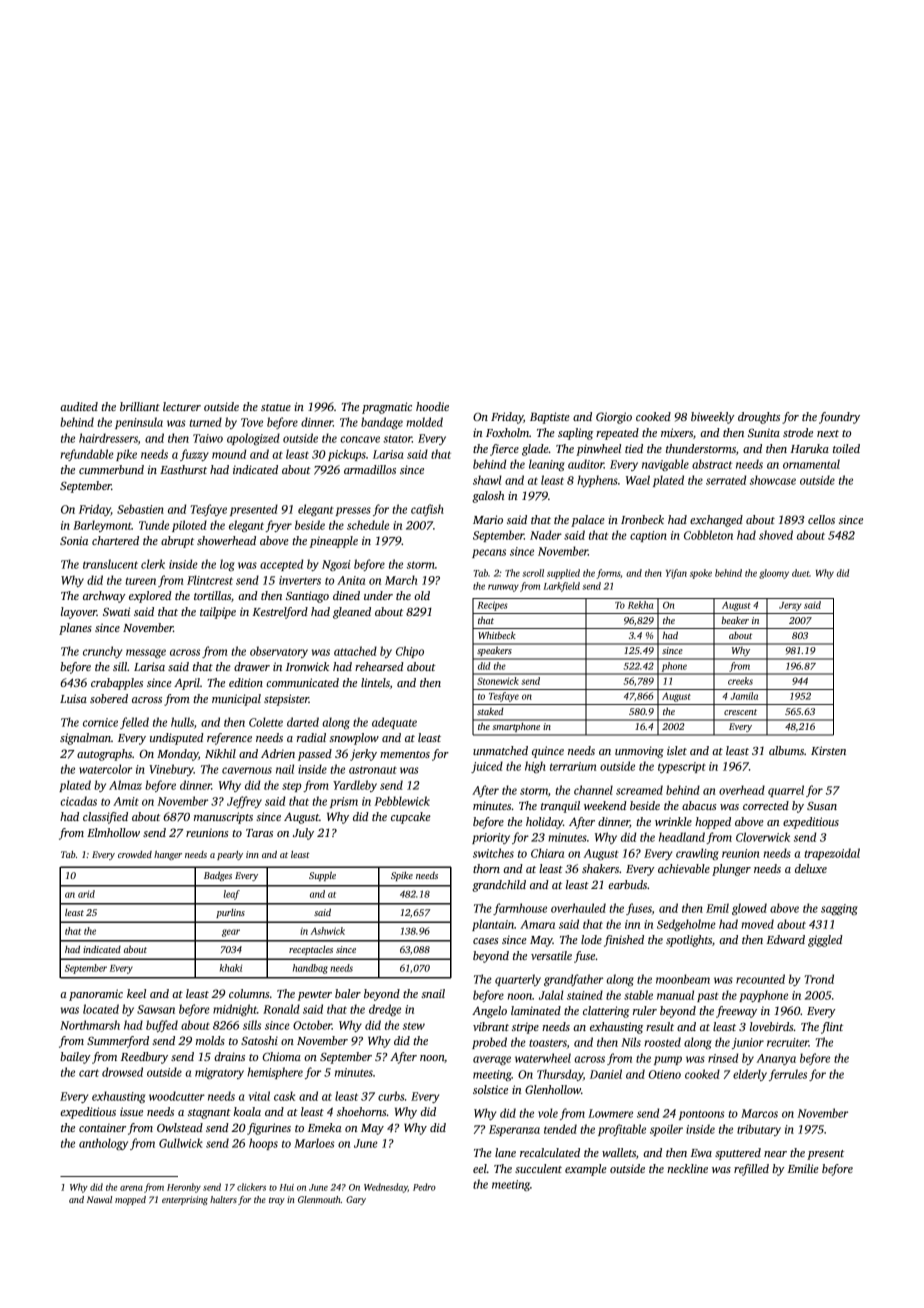 Image resolution: width=924 pixels, height=1308 pixels. I want to click on arid, so click(86, 894).
